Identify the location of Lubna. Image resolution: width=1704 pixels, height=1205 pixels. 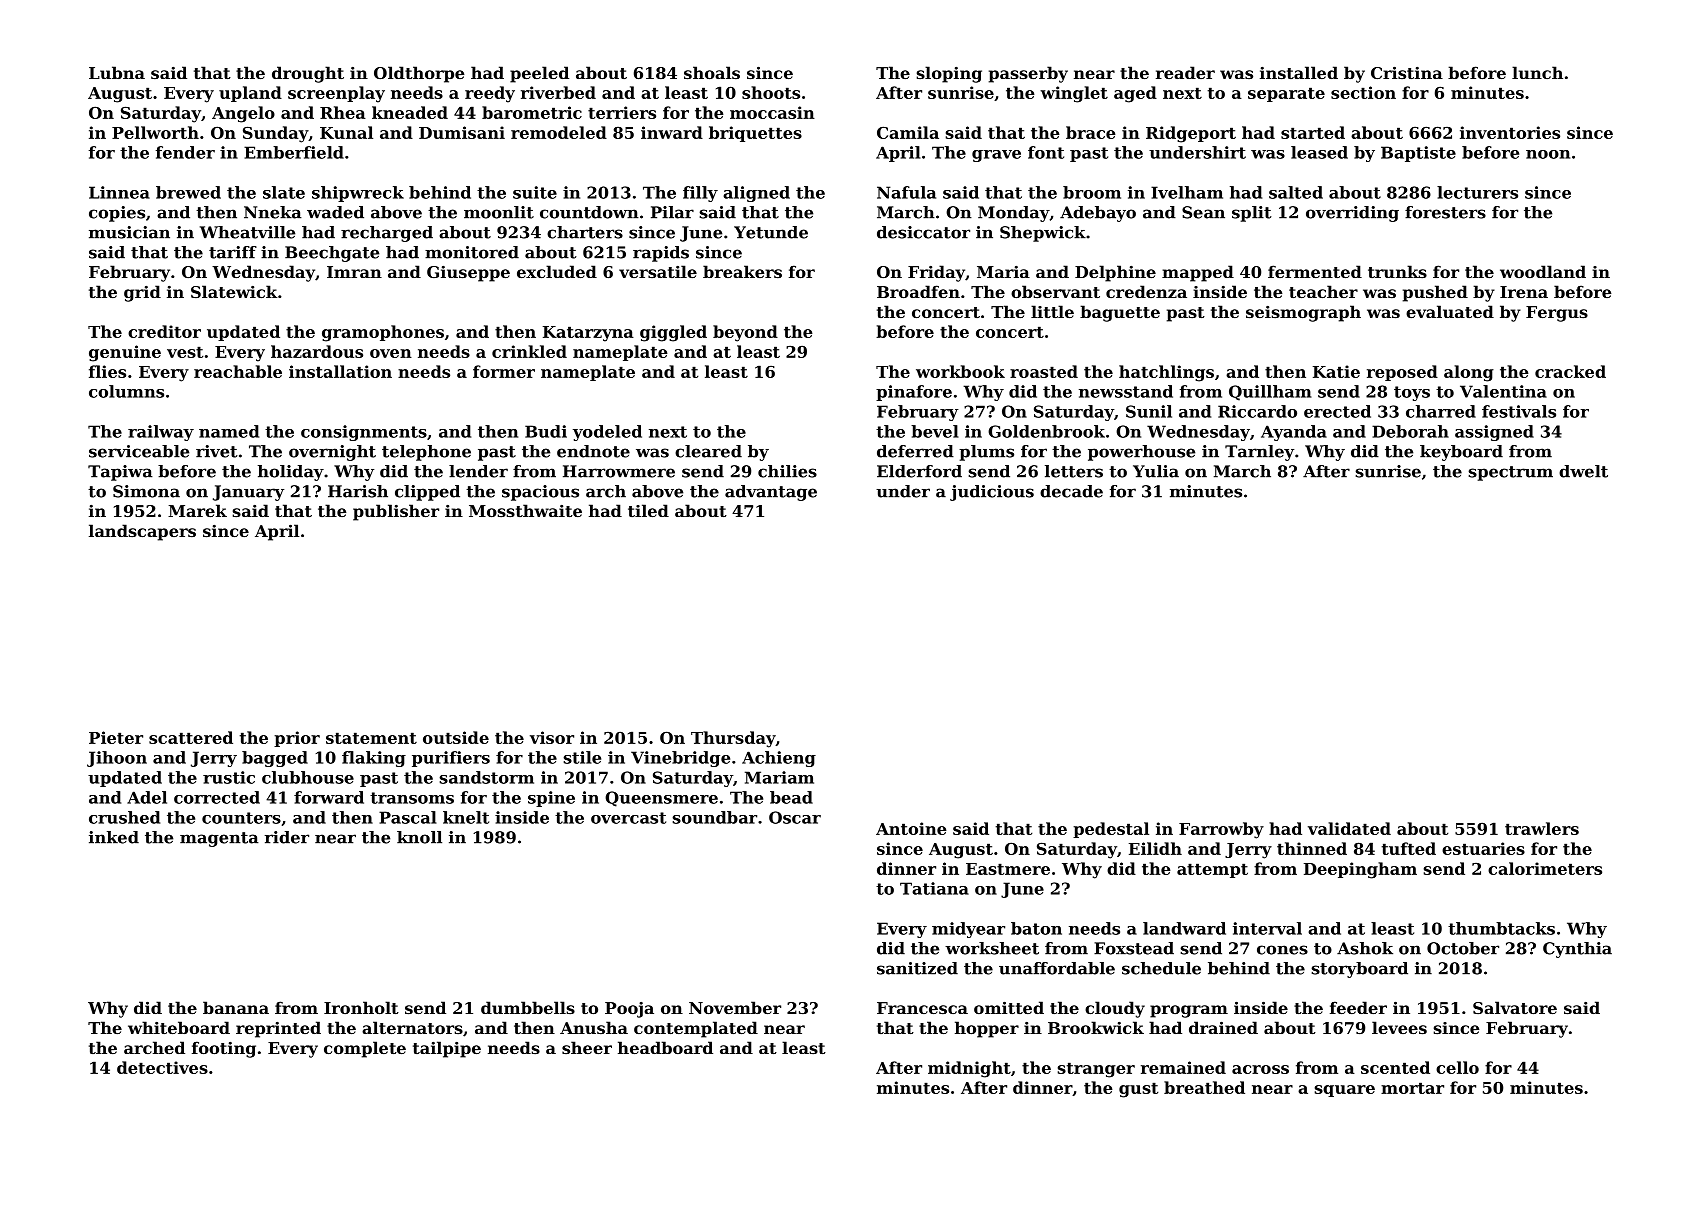
(117, 72).
